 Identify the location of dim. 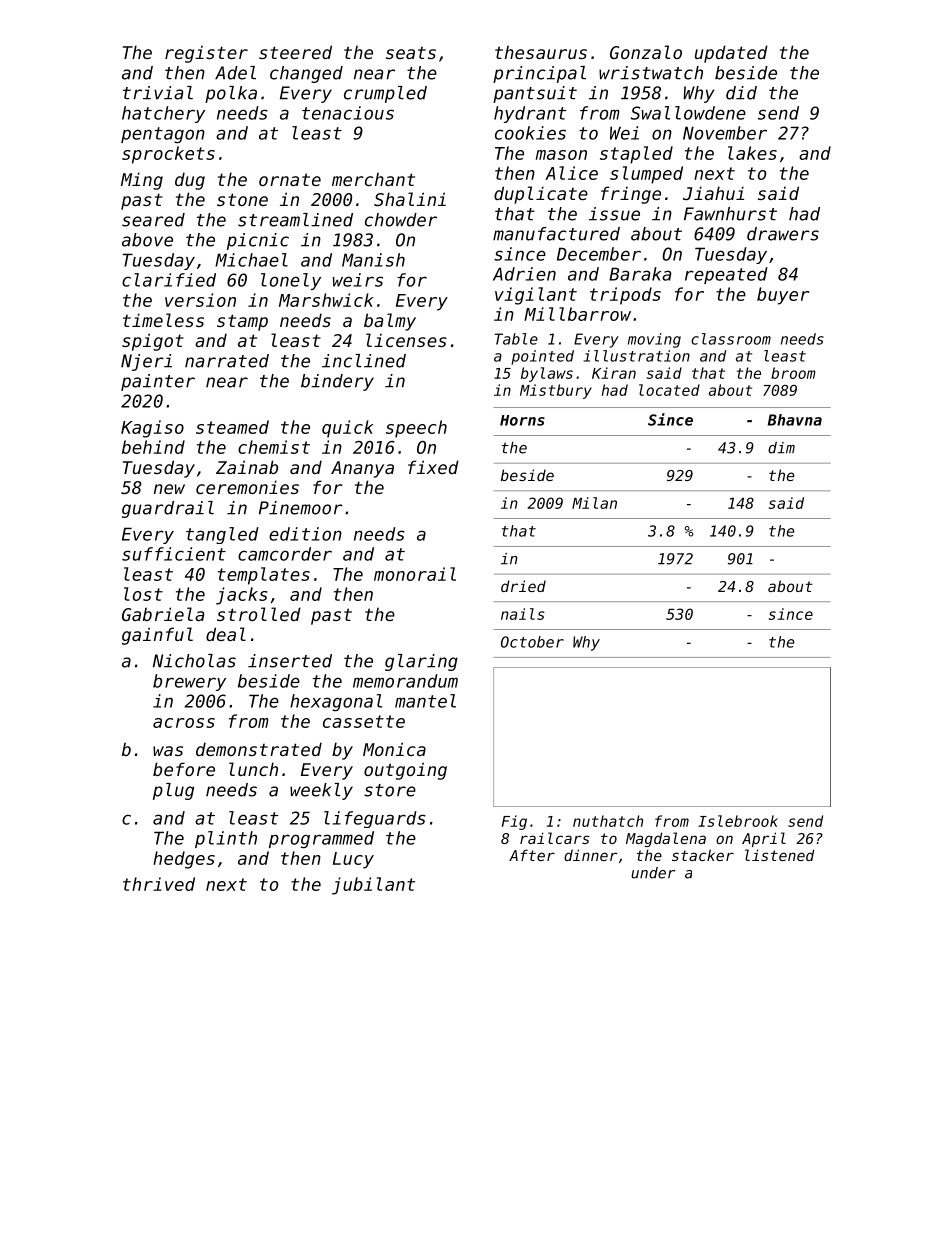
(781, 448).
